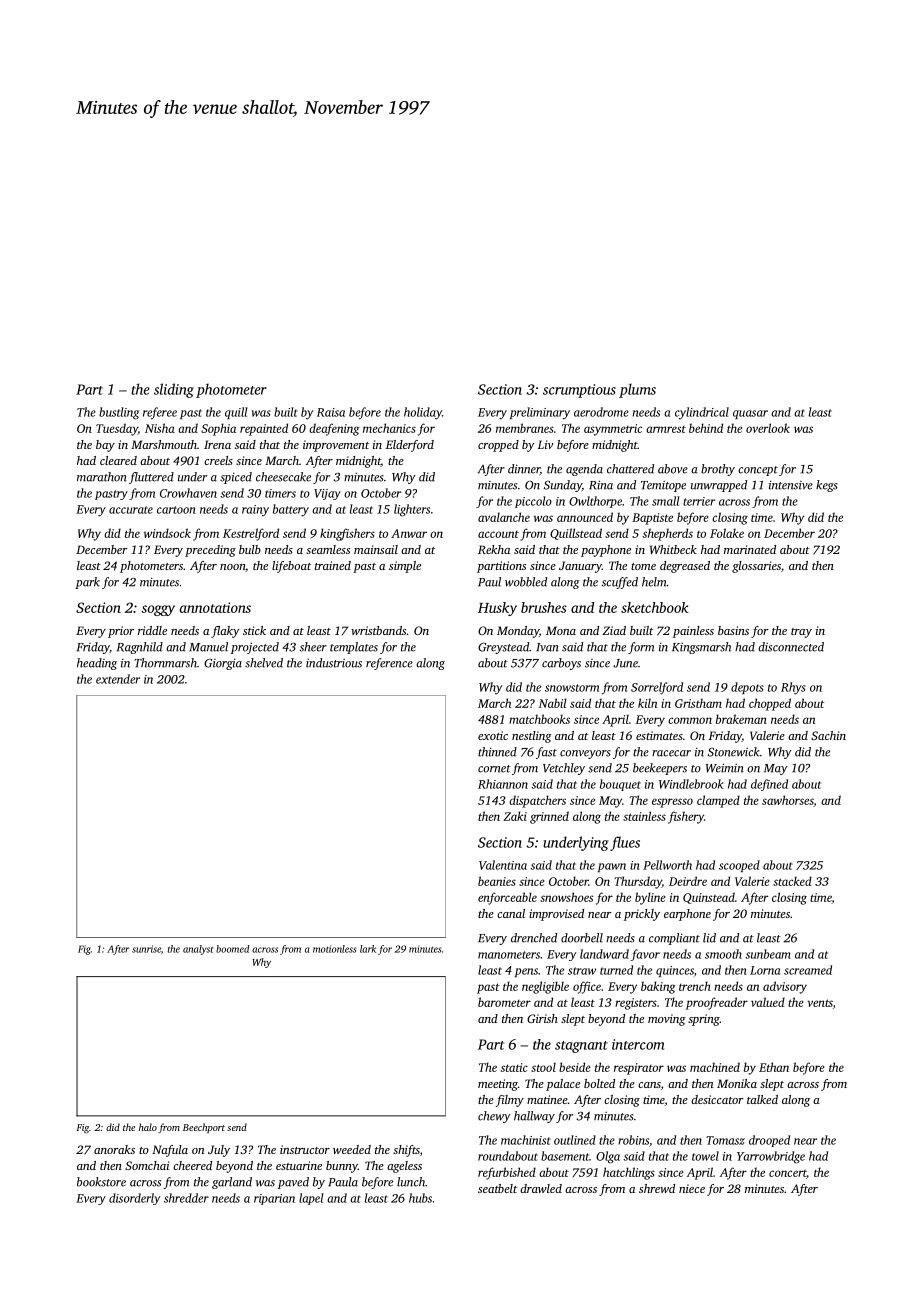 The width and height of the screenshot is (924, 1308). What do you see at coordinates (204, 1128) in the screenshot?
I see `Beechport` at bounding box center [204, 1128].
